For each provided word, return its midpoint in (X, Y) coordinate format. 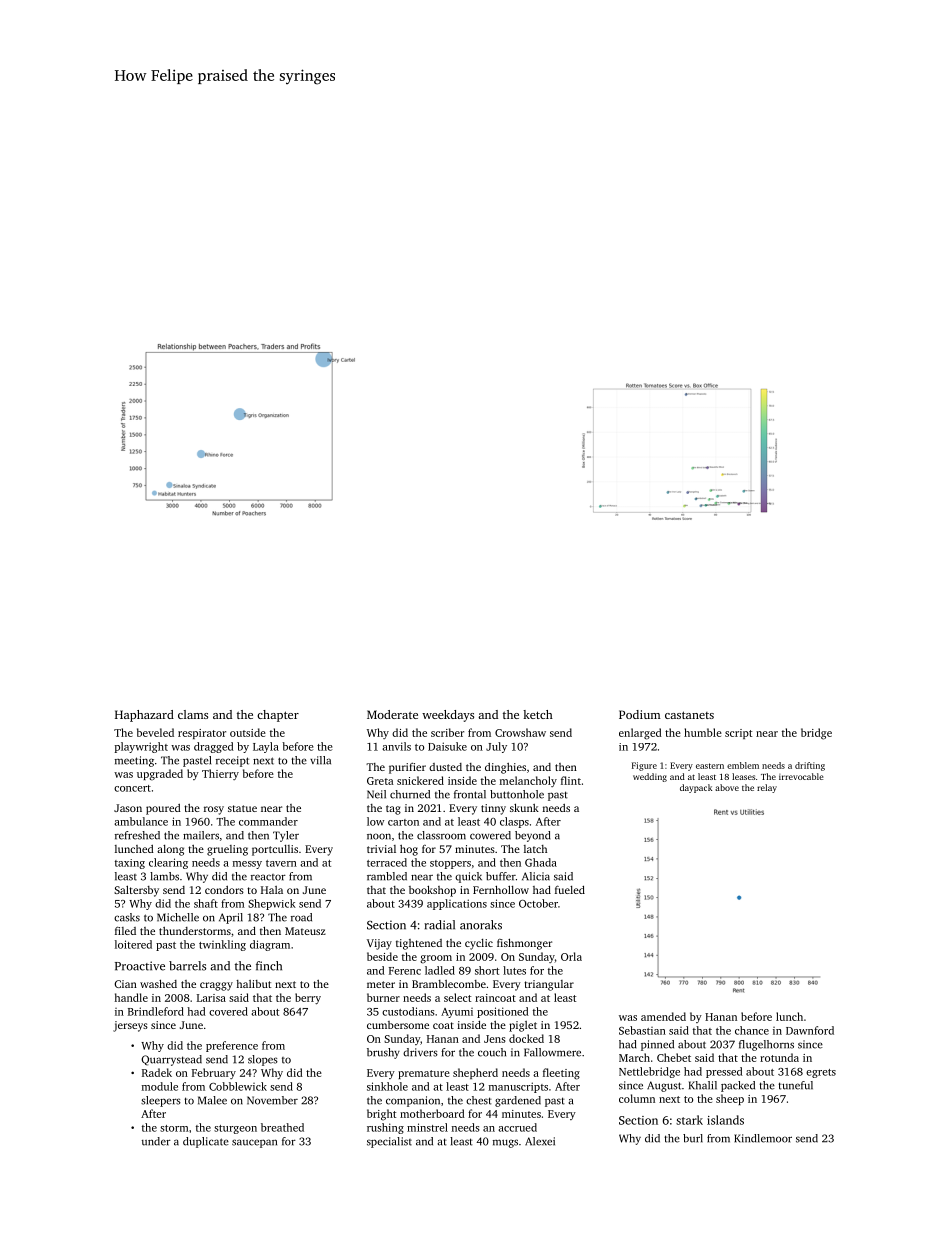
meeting (134, 761)
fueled (570, 889)
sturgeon (235, 1129)
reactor (268, 877)
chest (479, 1100)
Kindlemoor (763, 1138)
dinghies (505, 768)
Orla (571, 956)
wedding (650, 777)
